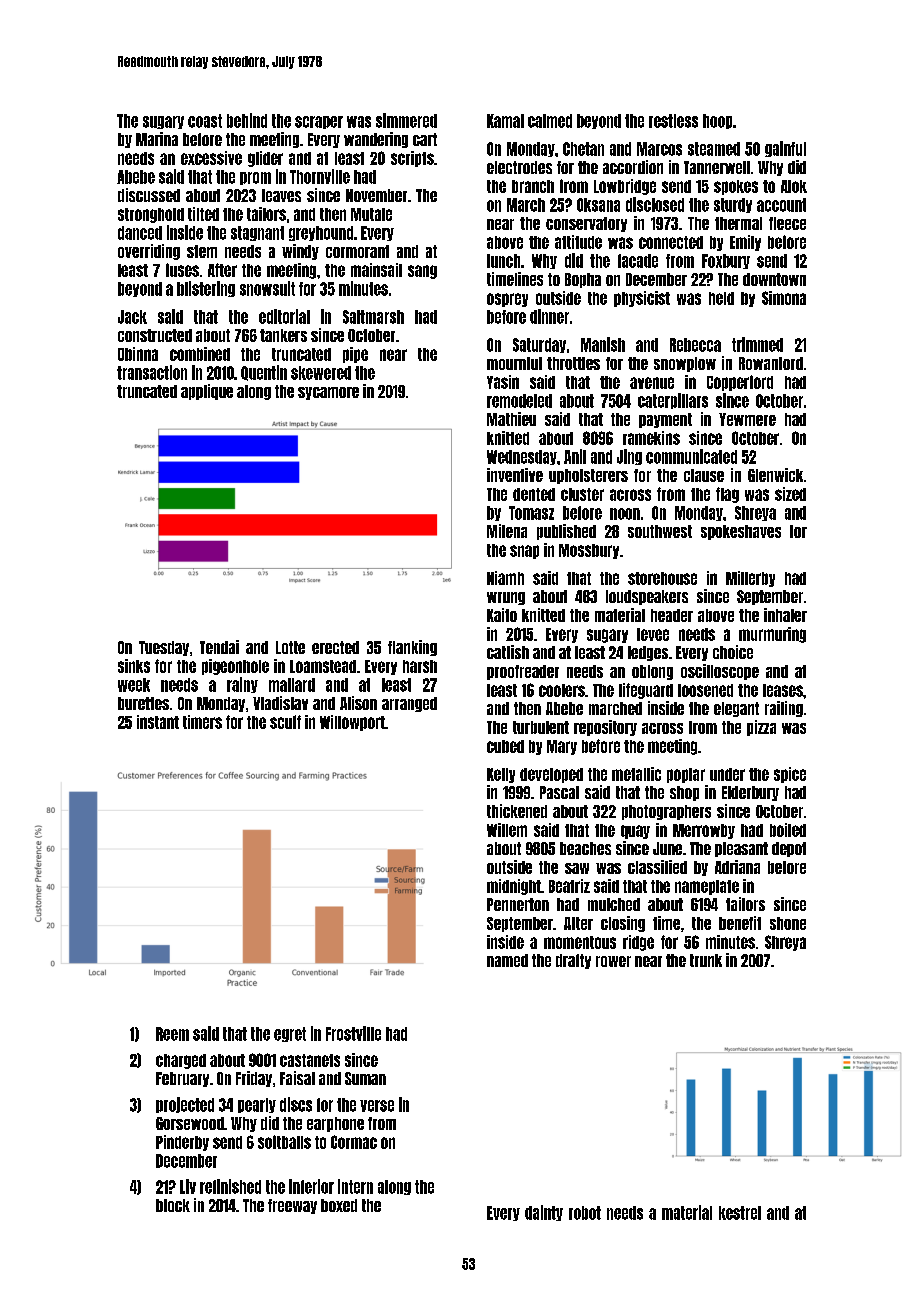 The width and height of the document is (924, 1314). I want to click on mallard, so click(292, 685).
